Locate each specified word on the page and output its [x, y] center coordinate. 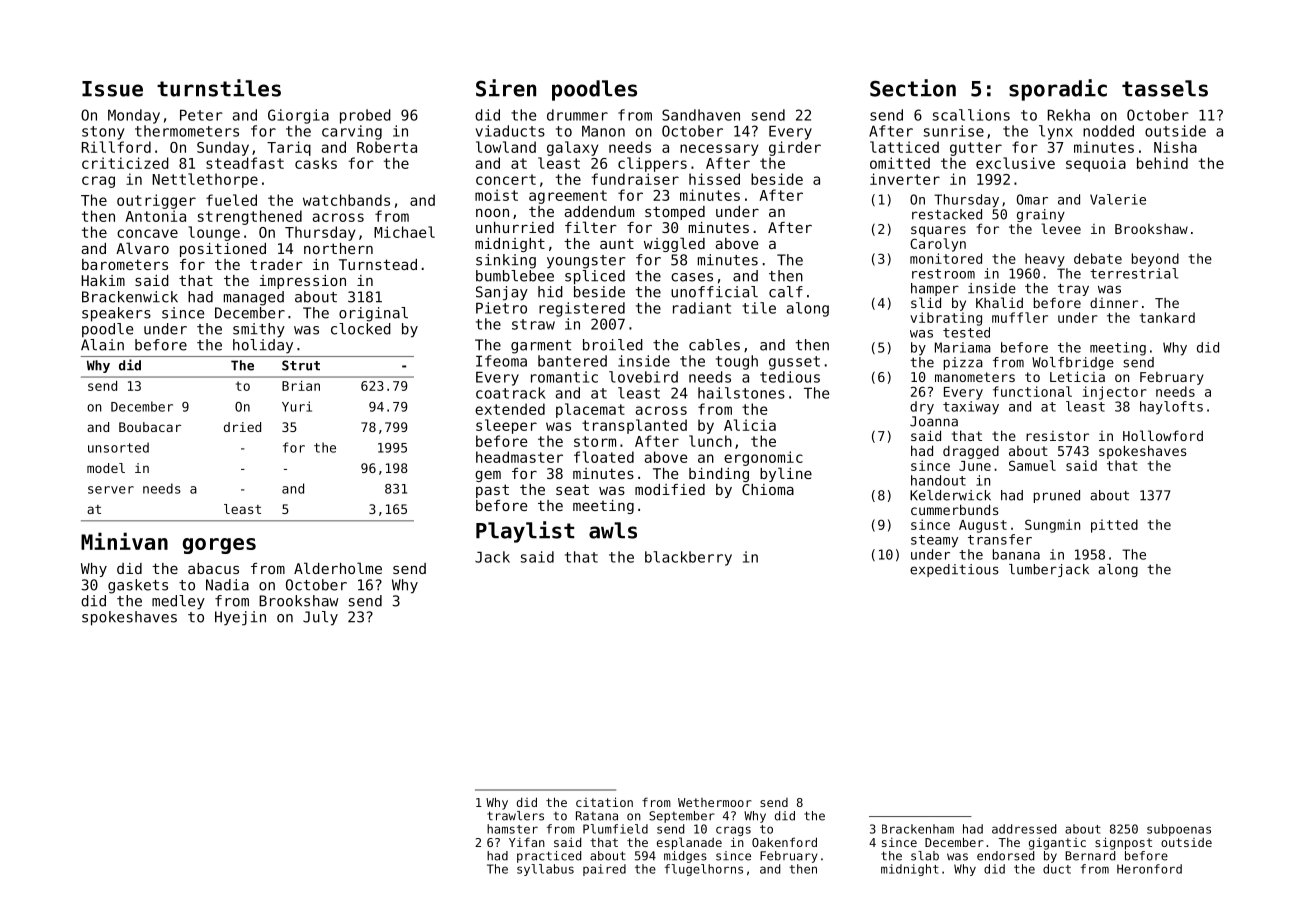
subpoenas [1179, 830]
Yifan [527, 842]
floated [604, 457]
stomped [675, 213]
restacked [947, 214]
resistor [1057, 436]
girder [795, 148]
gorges [219, 546]
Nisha [1175, 147]
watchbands [346, 200]
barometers [125, 264]
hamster [512, 829]
